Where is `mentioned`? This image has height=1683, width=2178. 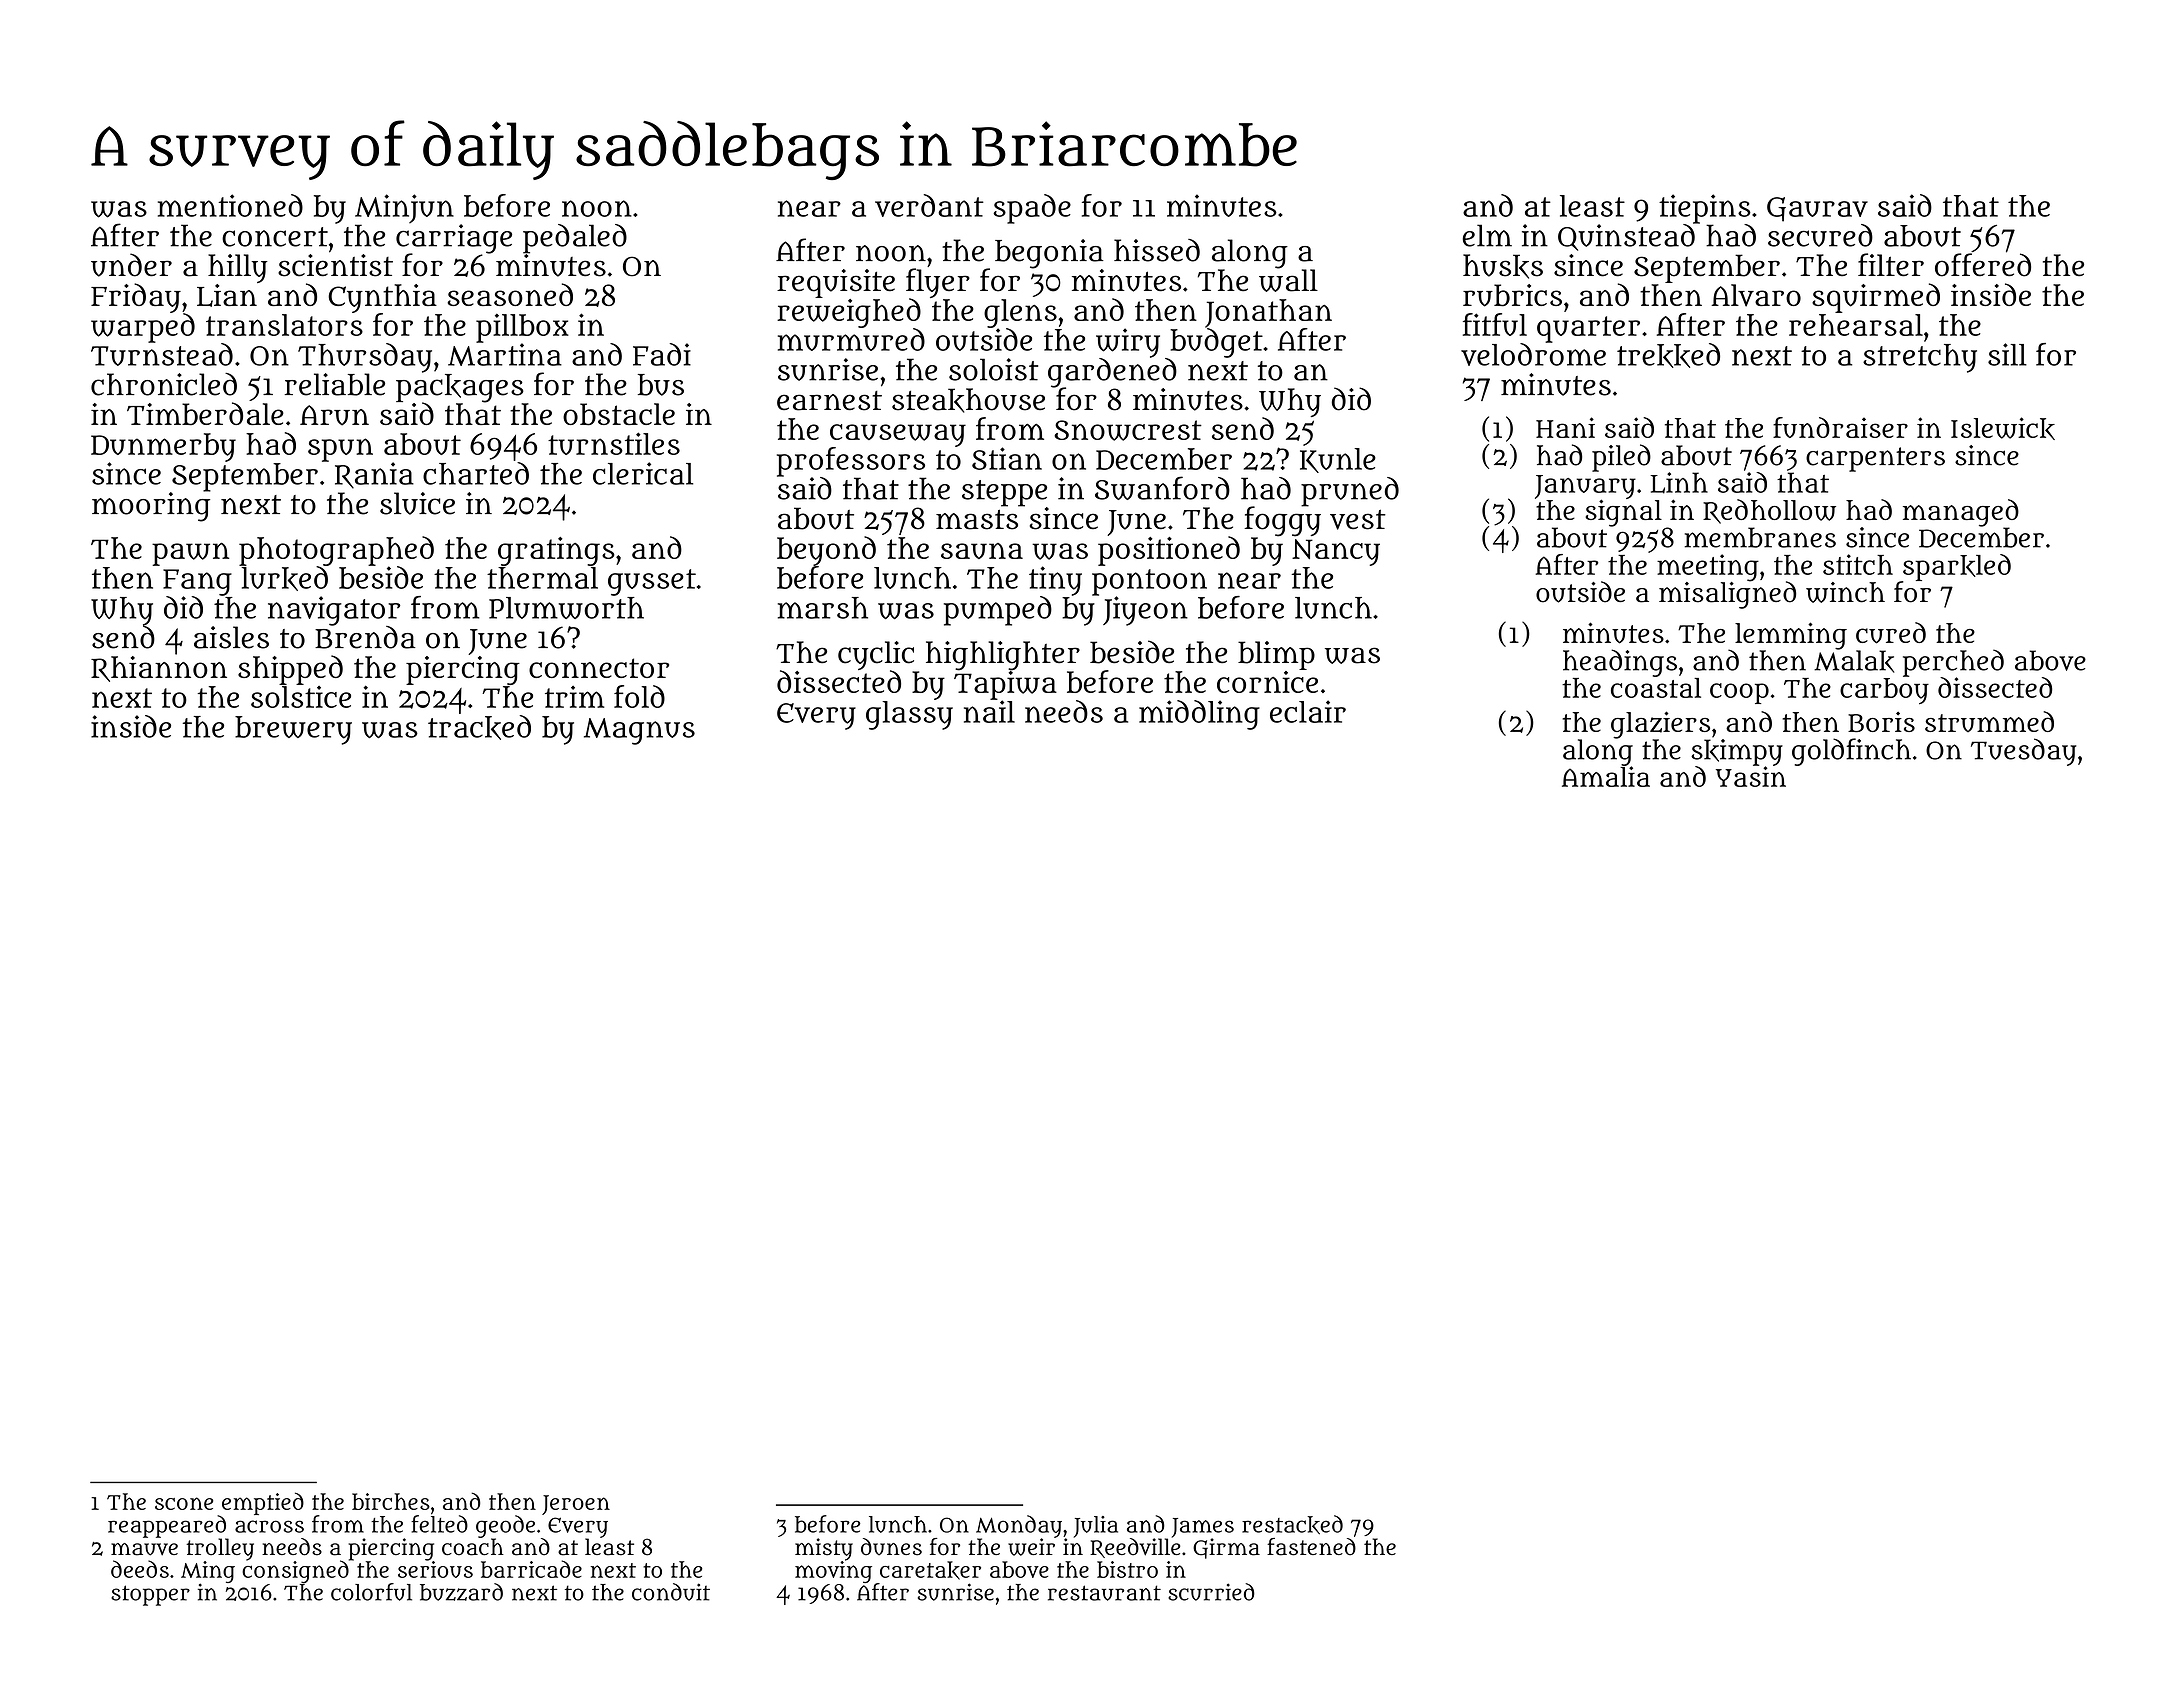 mentioned is located at coordinates (230, 205).
